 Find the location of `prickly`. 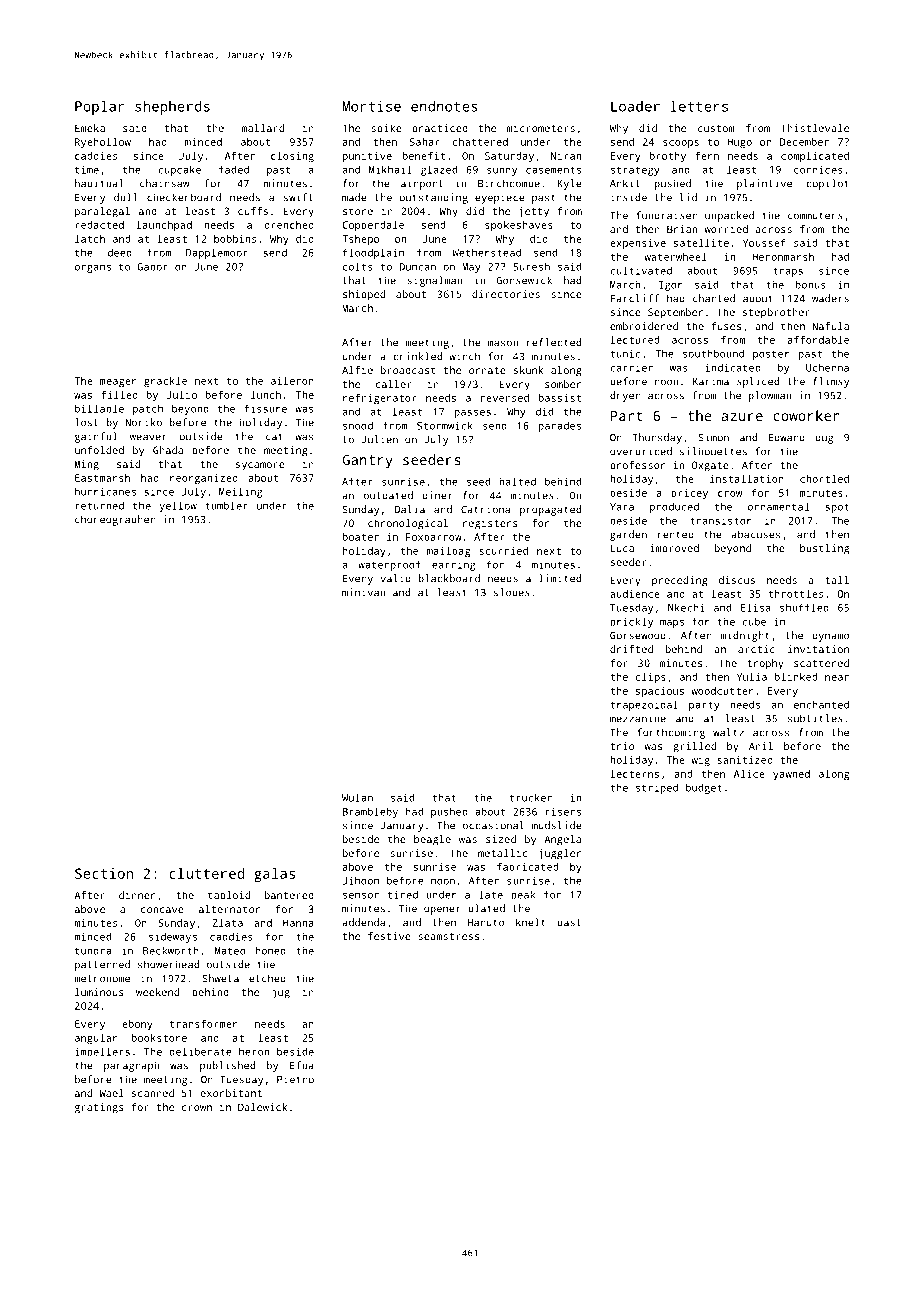

prickly is located at coordinates (631, 622).
